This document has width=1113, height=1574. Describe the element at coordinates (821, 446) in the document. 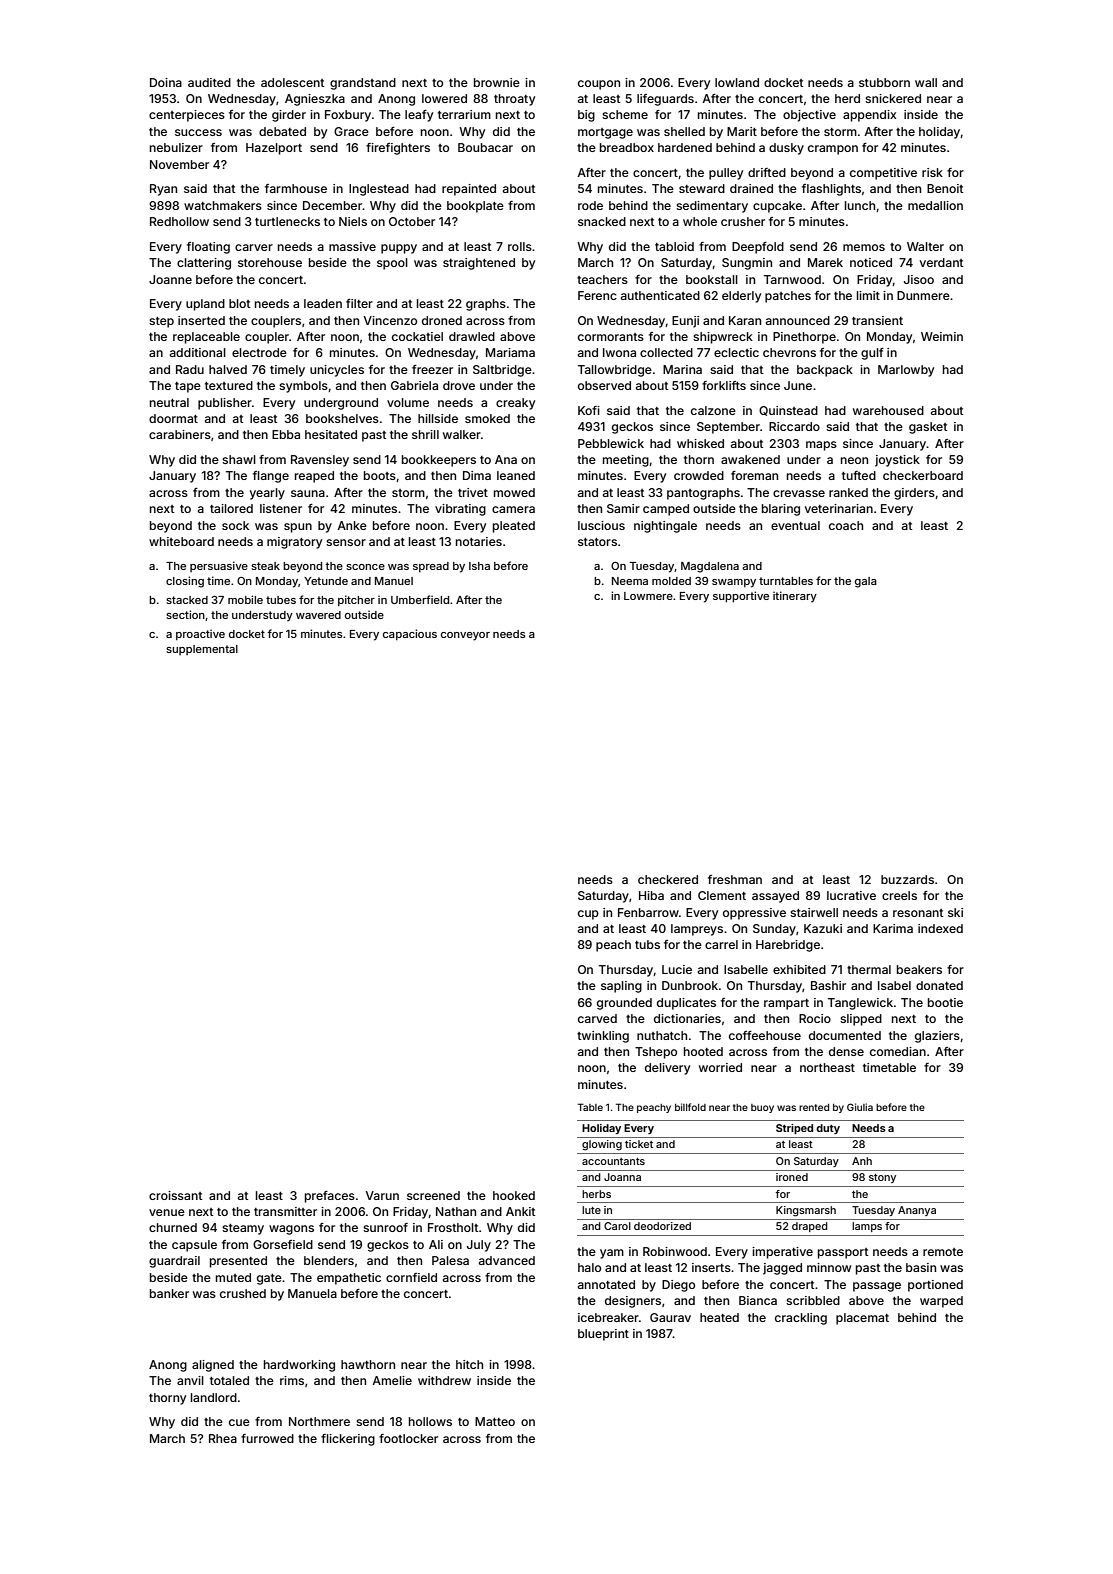

I see `maps` at that location.
